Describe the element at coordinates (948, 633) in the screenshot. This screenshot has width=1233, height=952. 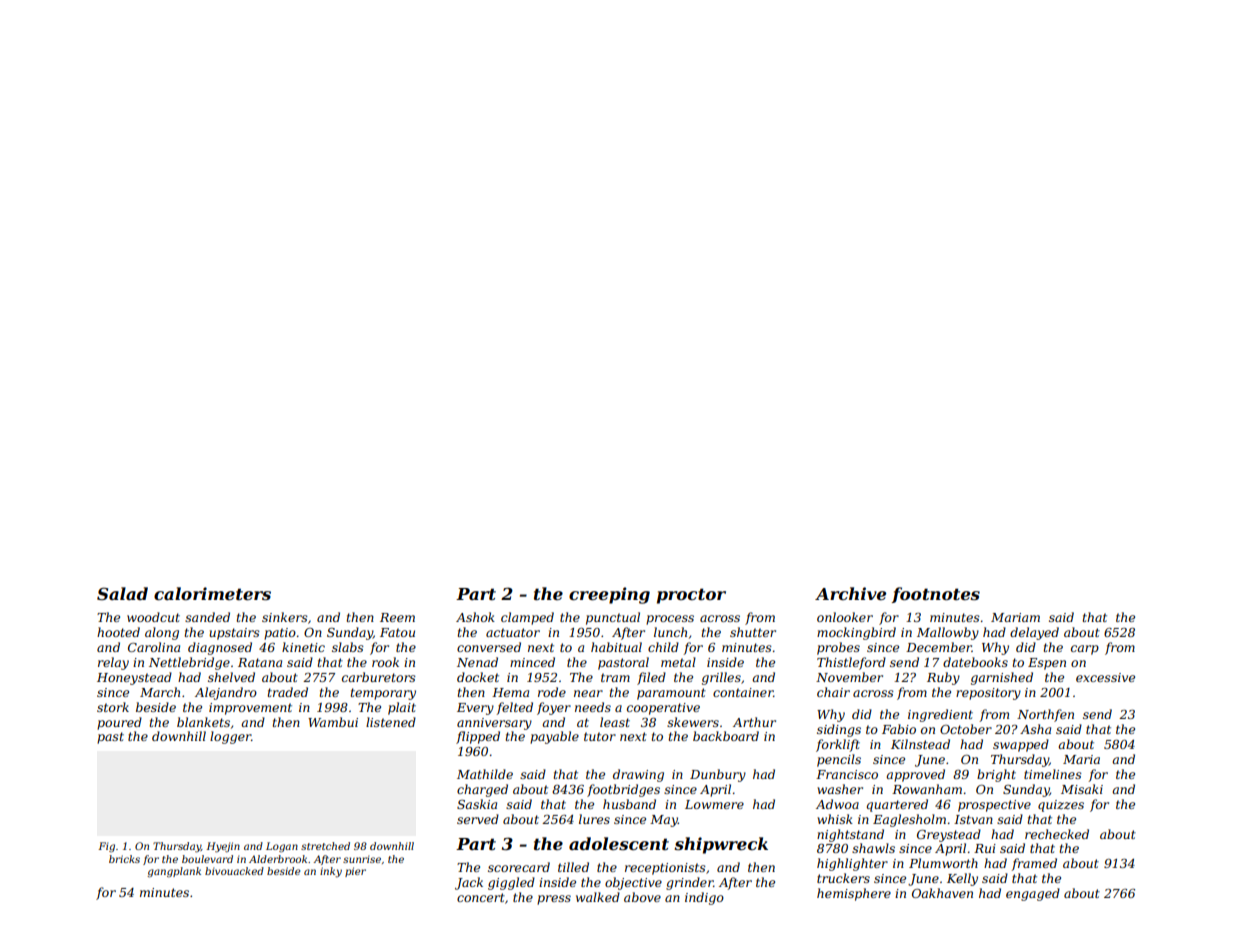
I see `Mallowby` at that location.
